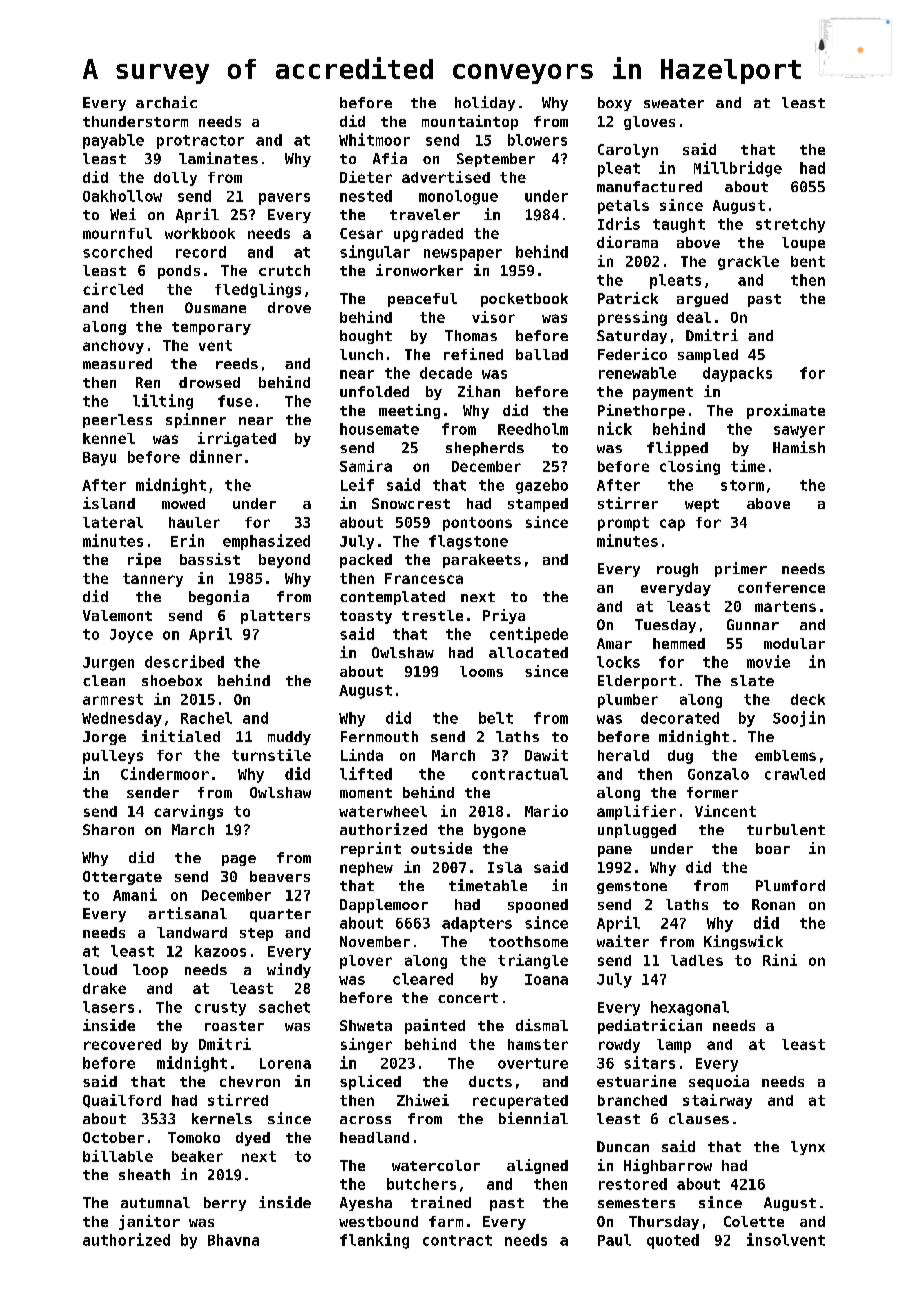  I want to click on Bhavna, so click(233, 1240).
